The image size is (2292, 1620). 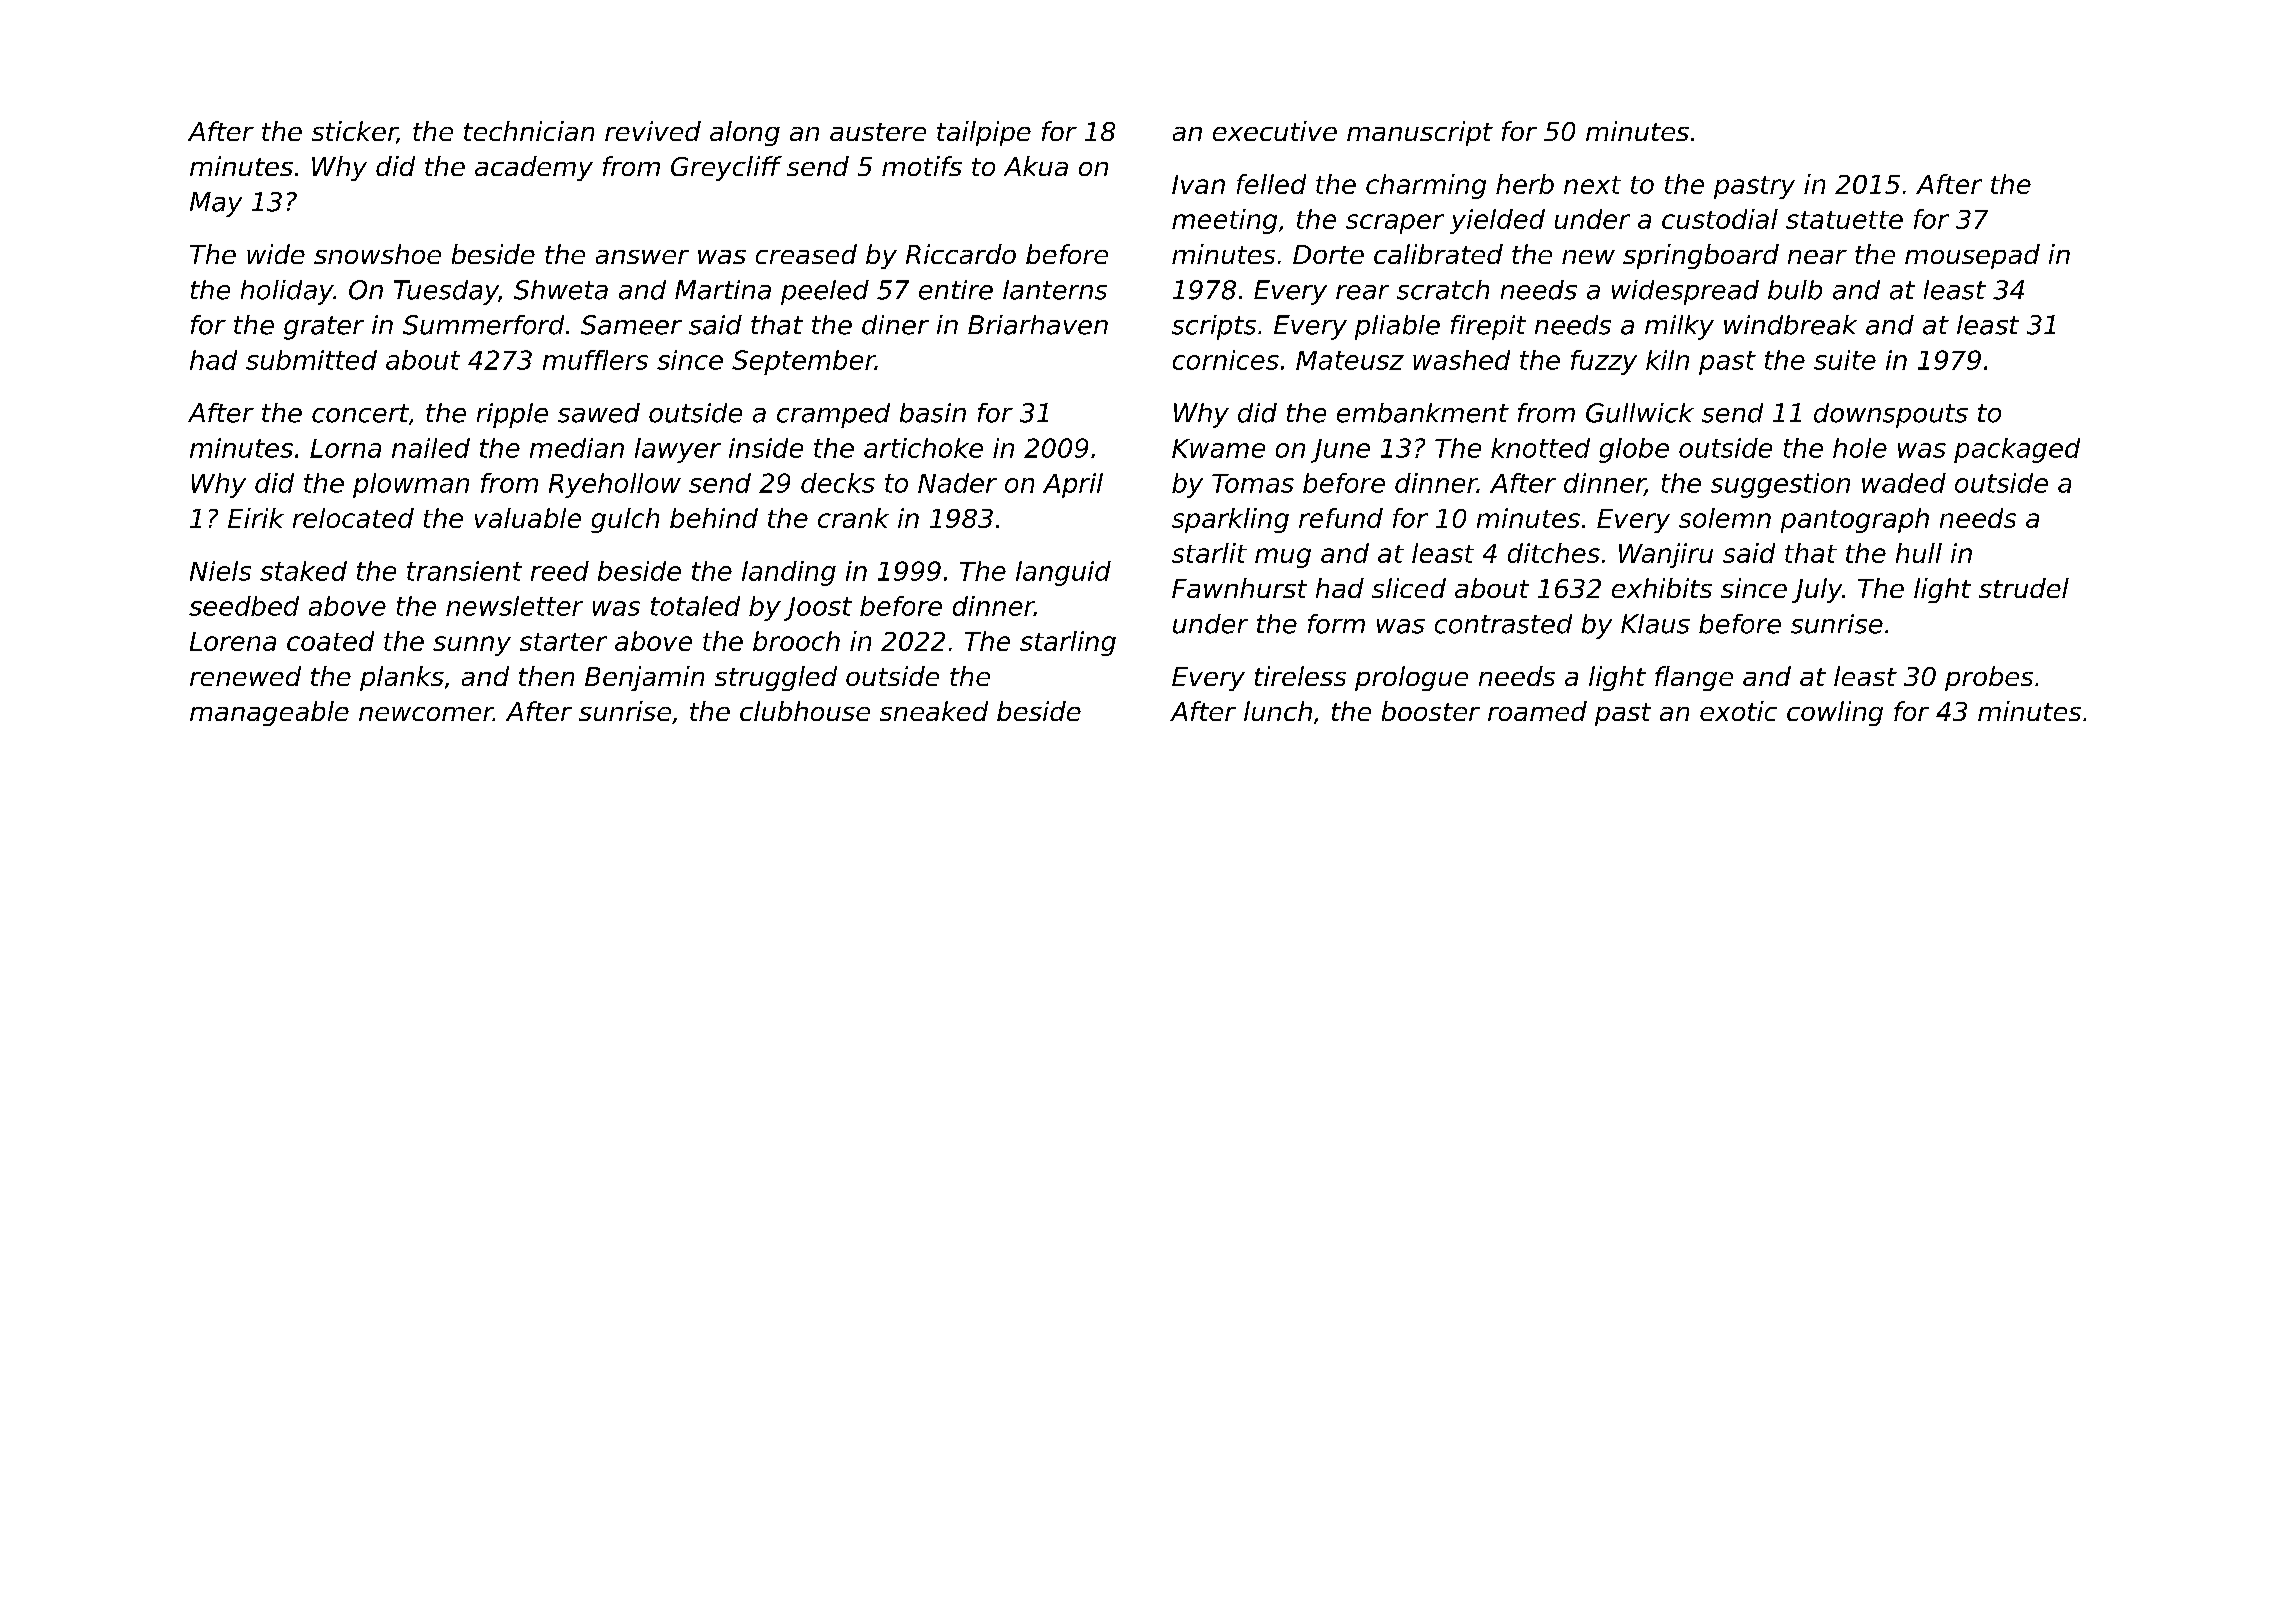 I want to click on rear, so click(x=1362, y=292).
